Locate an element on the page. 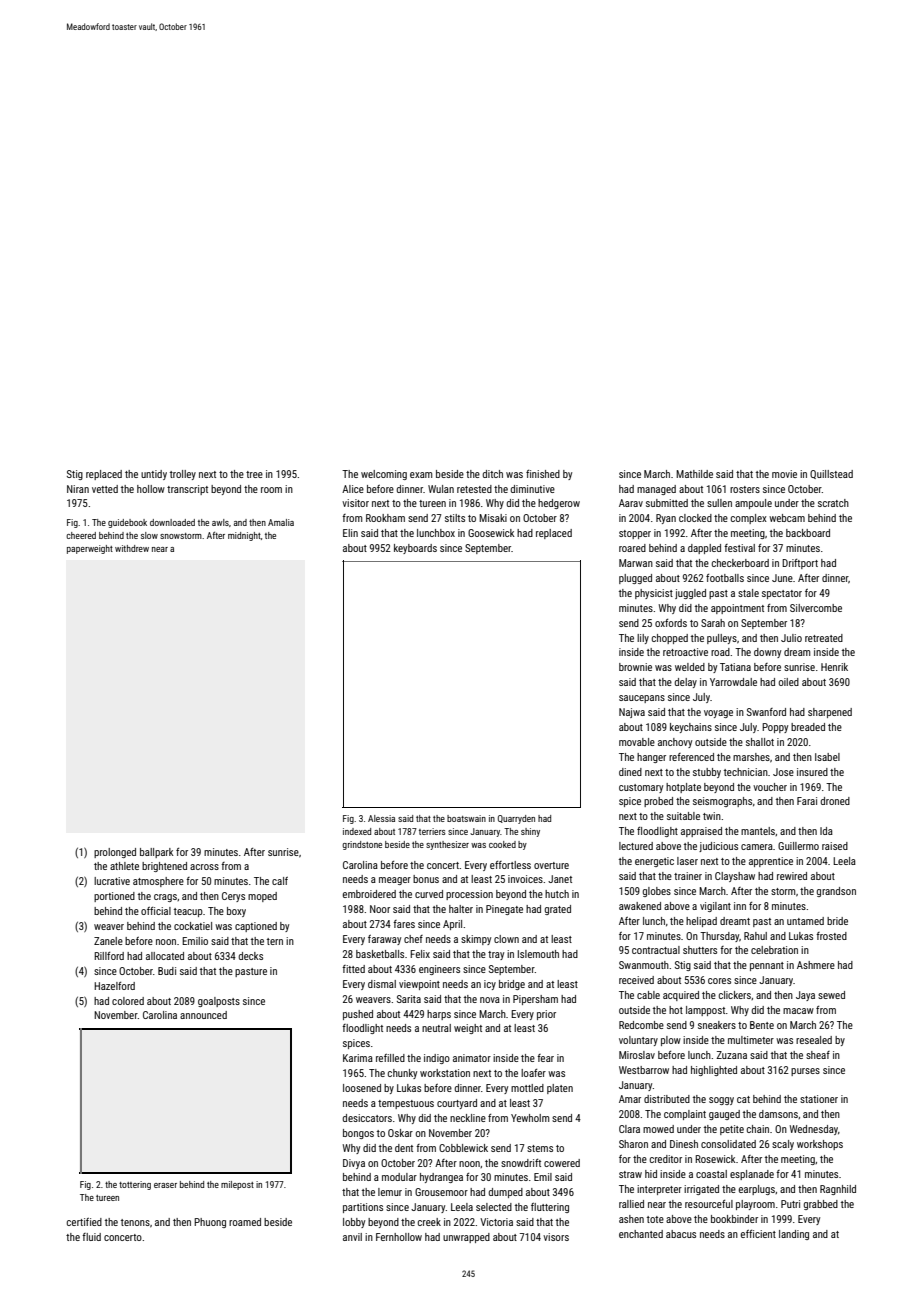  abacus is located at coordinates (681, 1234).
